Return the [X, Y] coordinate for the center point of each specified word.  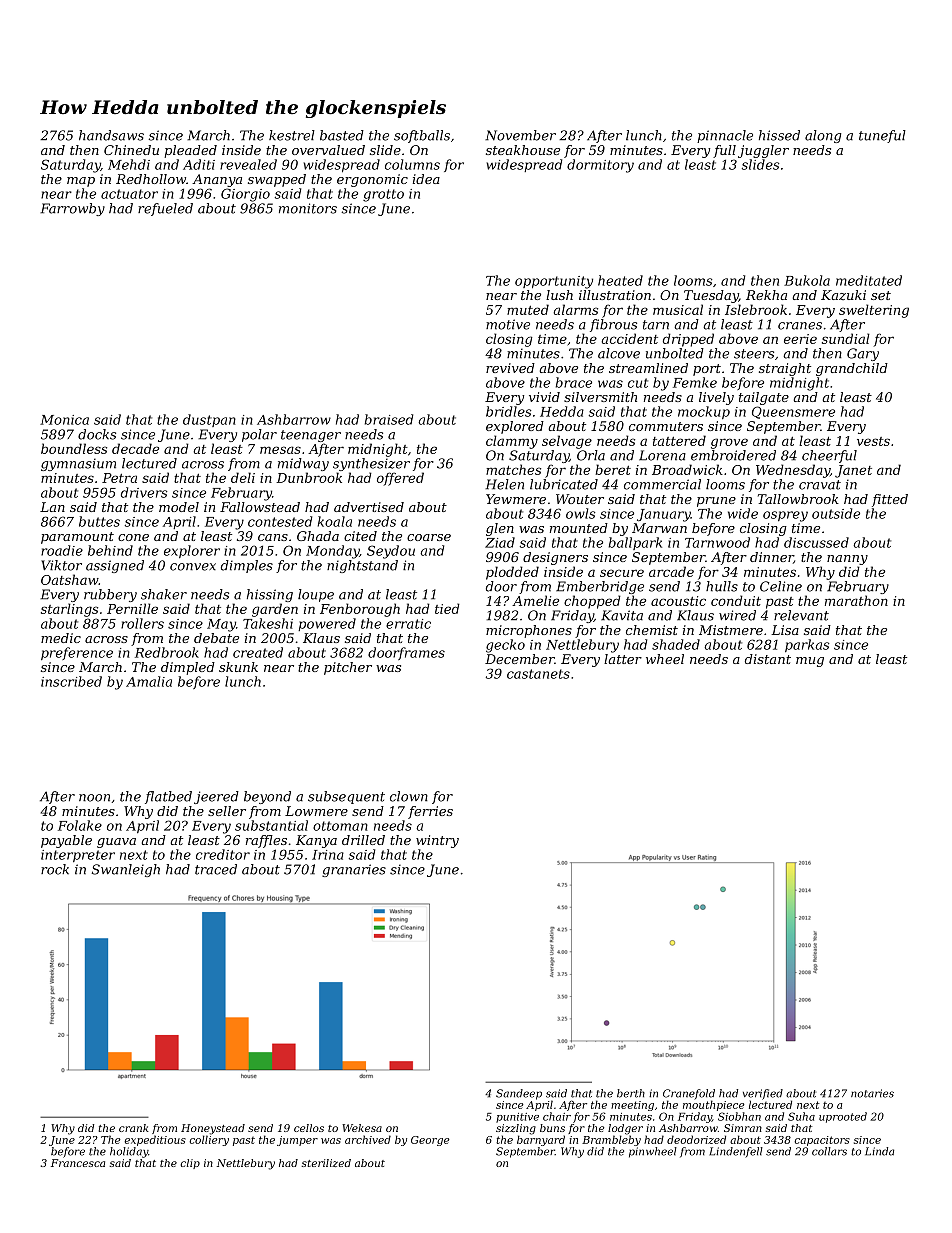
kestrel [292, 135]
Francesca [78, 1163]
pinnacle [725, 136]
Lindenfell [736, 1152]
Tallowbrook [798, 499]
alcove [619, 353]
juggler [763, 151]
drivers [144, 492]
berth [631, 1093]
